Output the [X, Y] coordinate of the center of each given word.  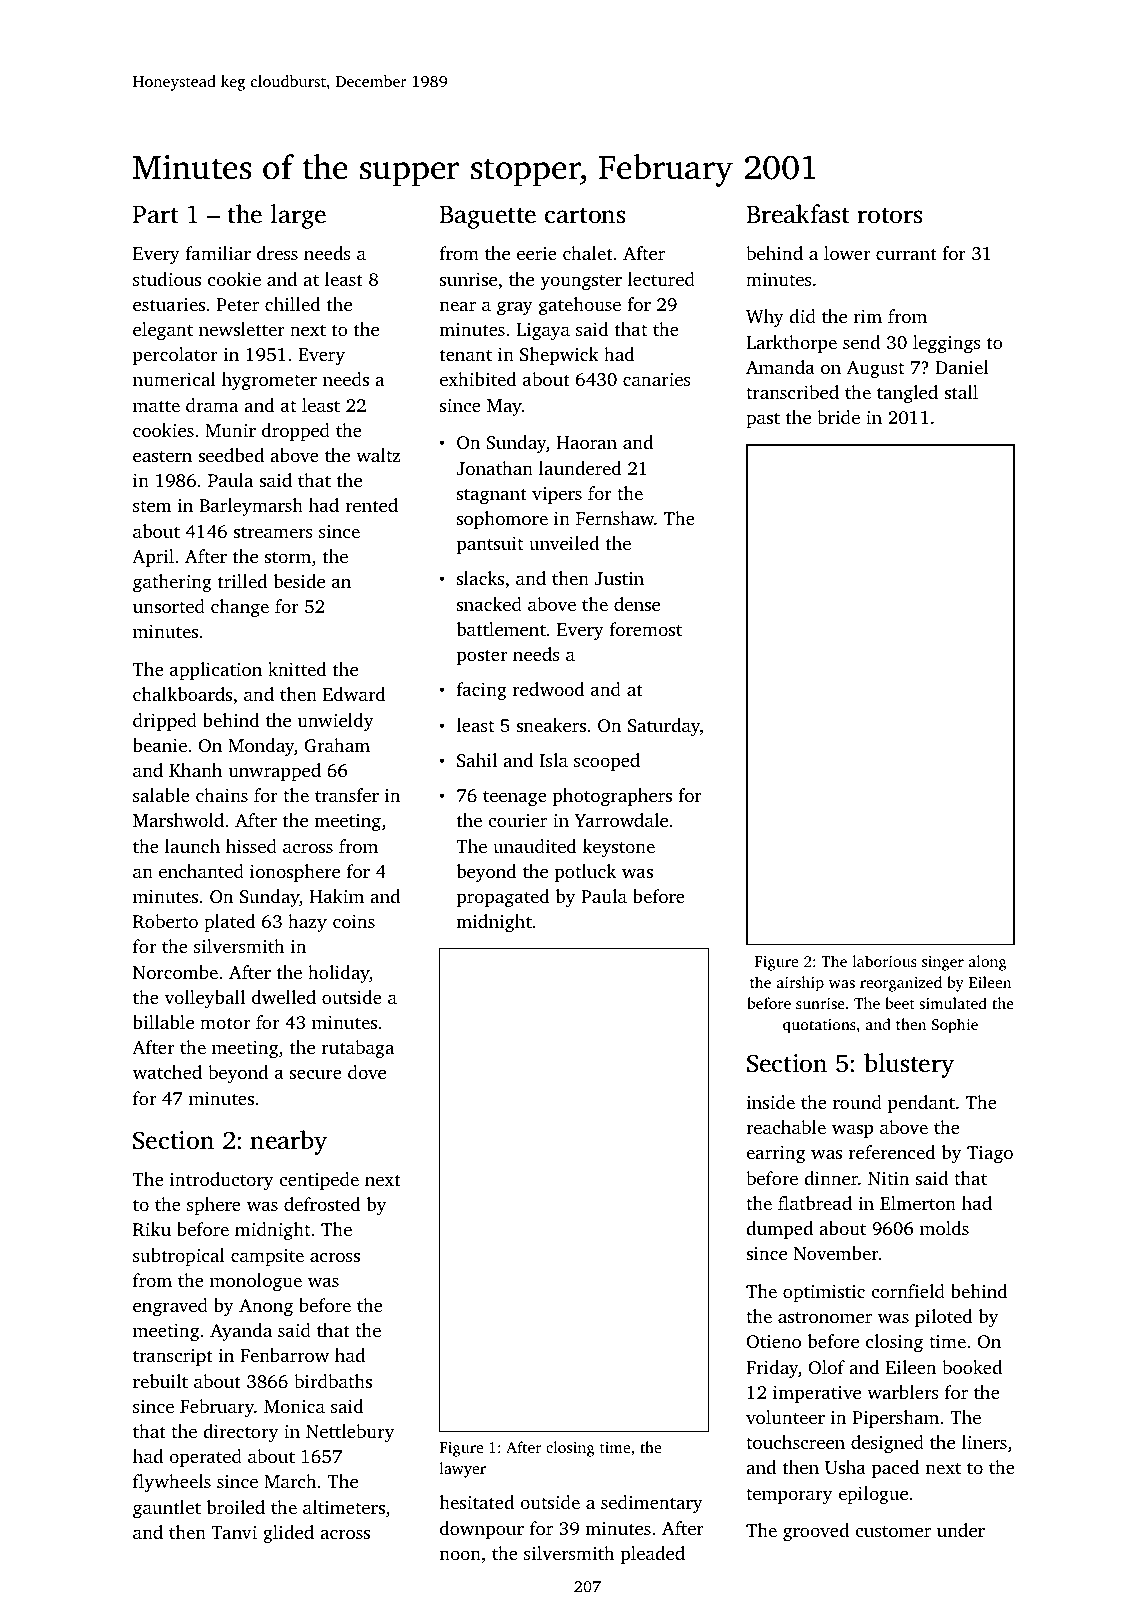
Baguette [488, 217]
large [298, 216]
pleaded [653, 1555]
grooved [816, 1532]
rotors [889, 216]
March [290, 1481]
